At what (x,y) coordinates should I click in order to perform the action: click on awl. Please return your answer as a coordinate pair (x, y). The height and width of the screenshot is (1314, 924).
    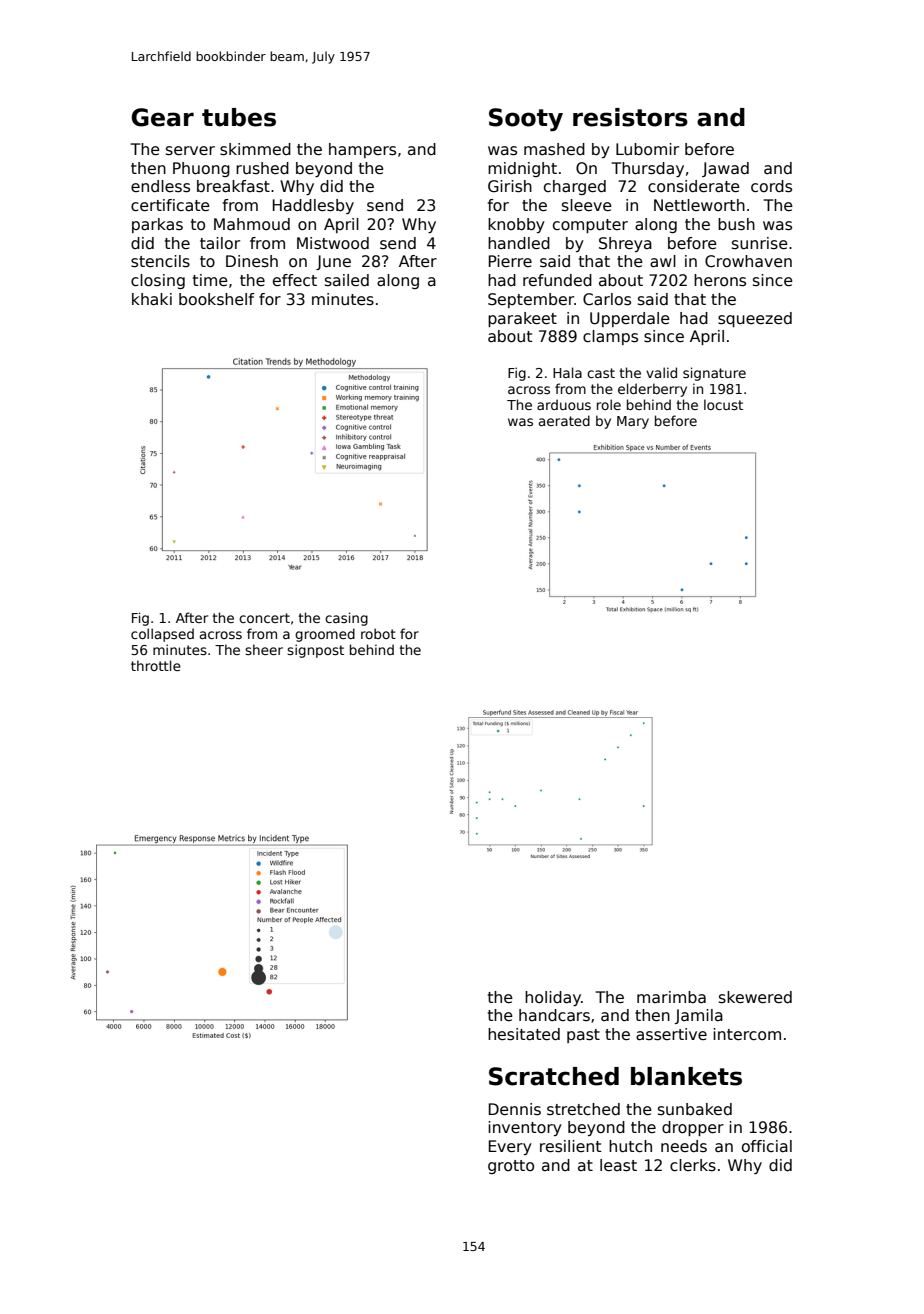
    Looking at the image, I should click on (663, 261).
